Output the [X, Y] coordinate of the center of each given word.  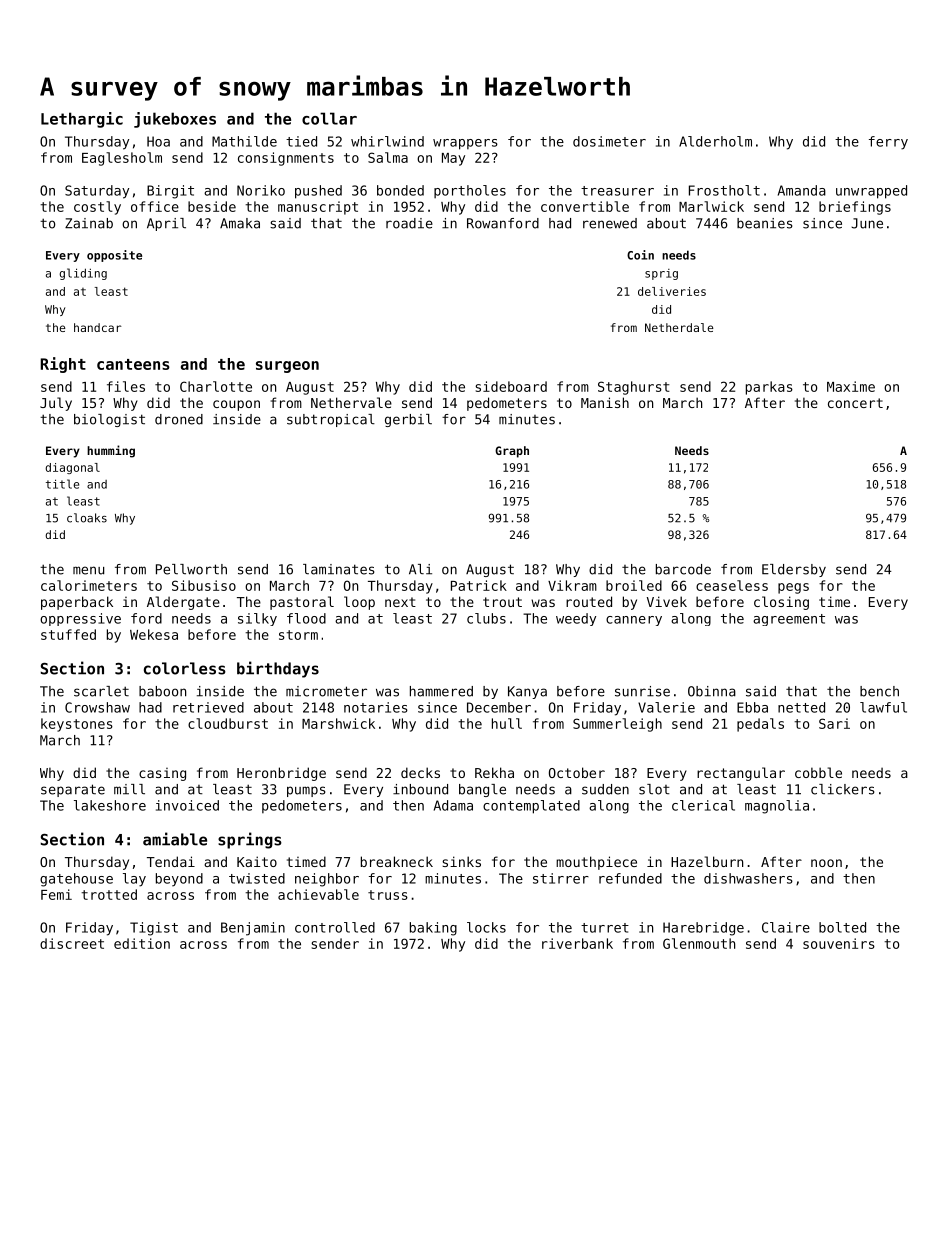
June [867, 223]
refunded [630, 878]
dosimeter [609, 141]
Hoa [158, 141]
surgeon [287, 367]
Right [63, 365]
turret [605, 928]
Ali [420, 569]
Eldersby [794, 570]
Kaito [257, 861]
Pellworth [191, 569]
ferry [888, 143]
